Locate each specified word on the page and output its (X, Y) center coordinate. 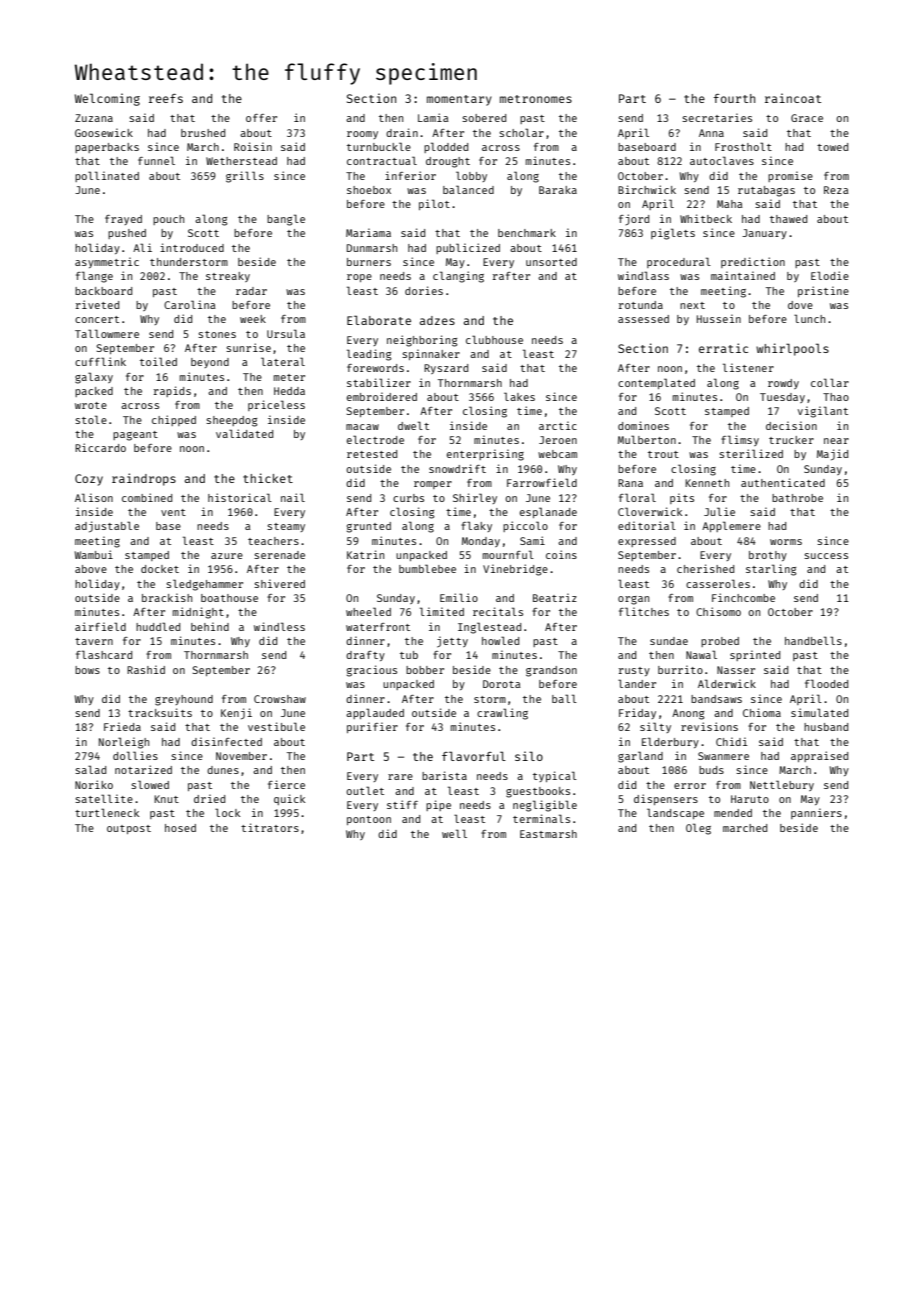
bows (87, 670)
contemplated (656, 383)
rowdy (783, 384)
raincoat (793, 98)
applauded (375, 713)
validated (244, 433)
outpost (129, 829)
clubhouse (494, 339)
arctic (558, 425)
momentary (459, 100)
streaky (228, 277)
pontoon (369, 820)
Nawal (701, 654)
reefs (166, 98)
